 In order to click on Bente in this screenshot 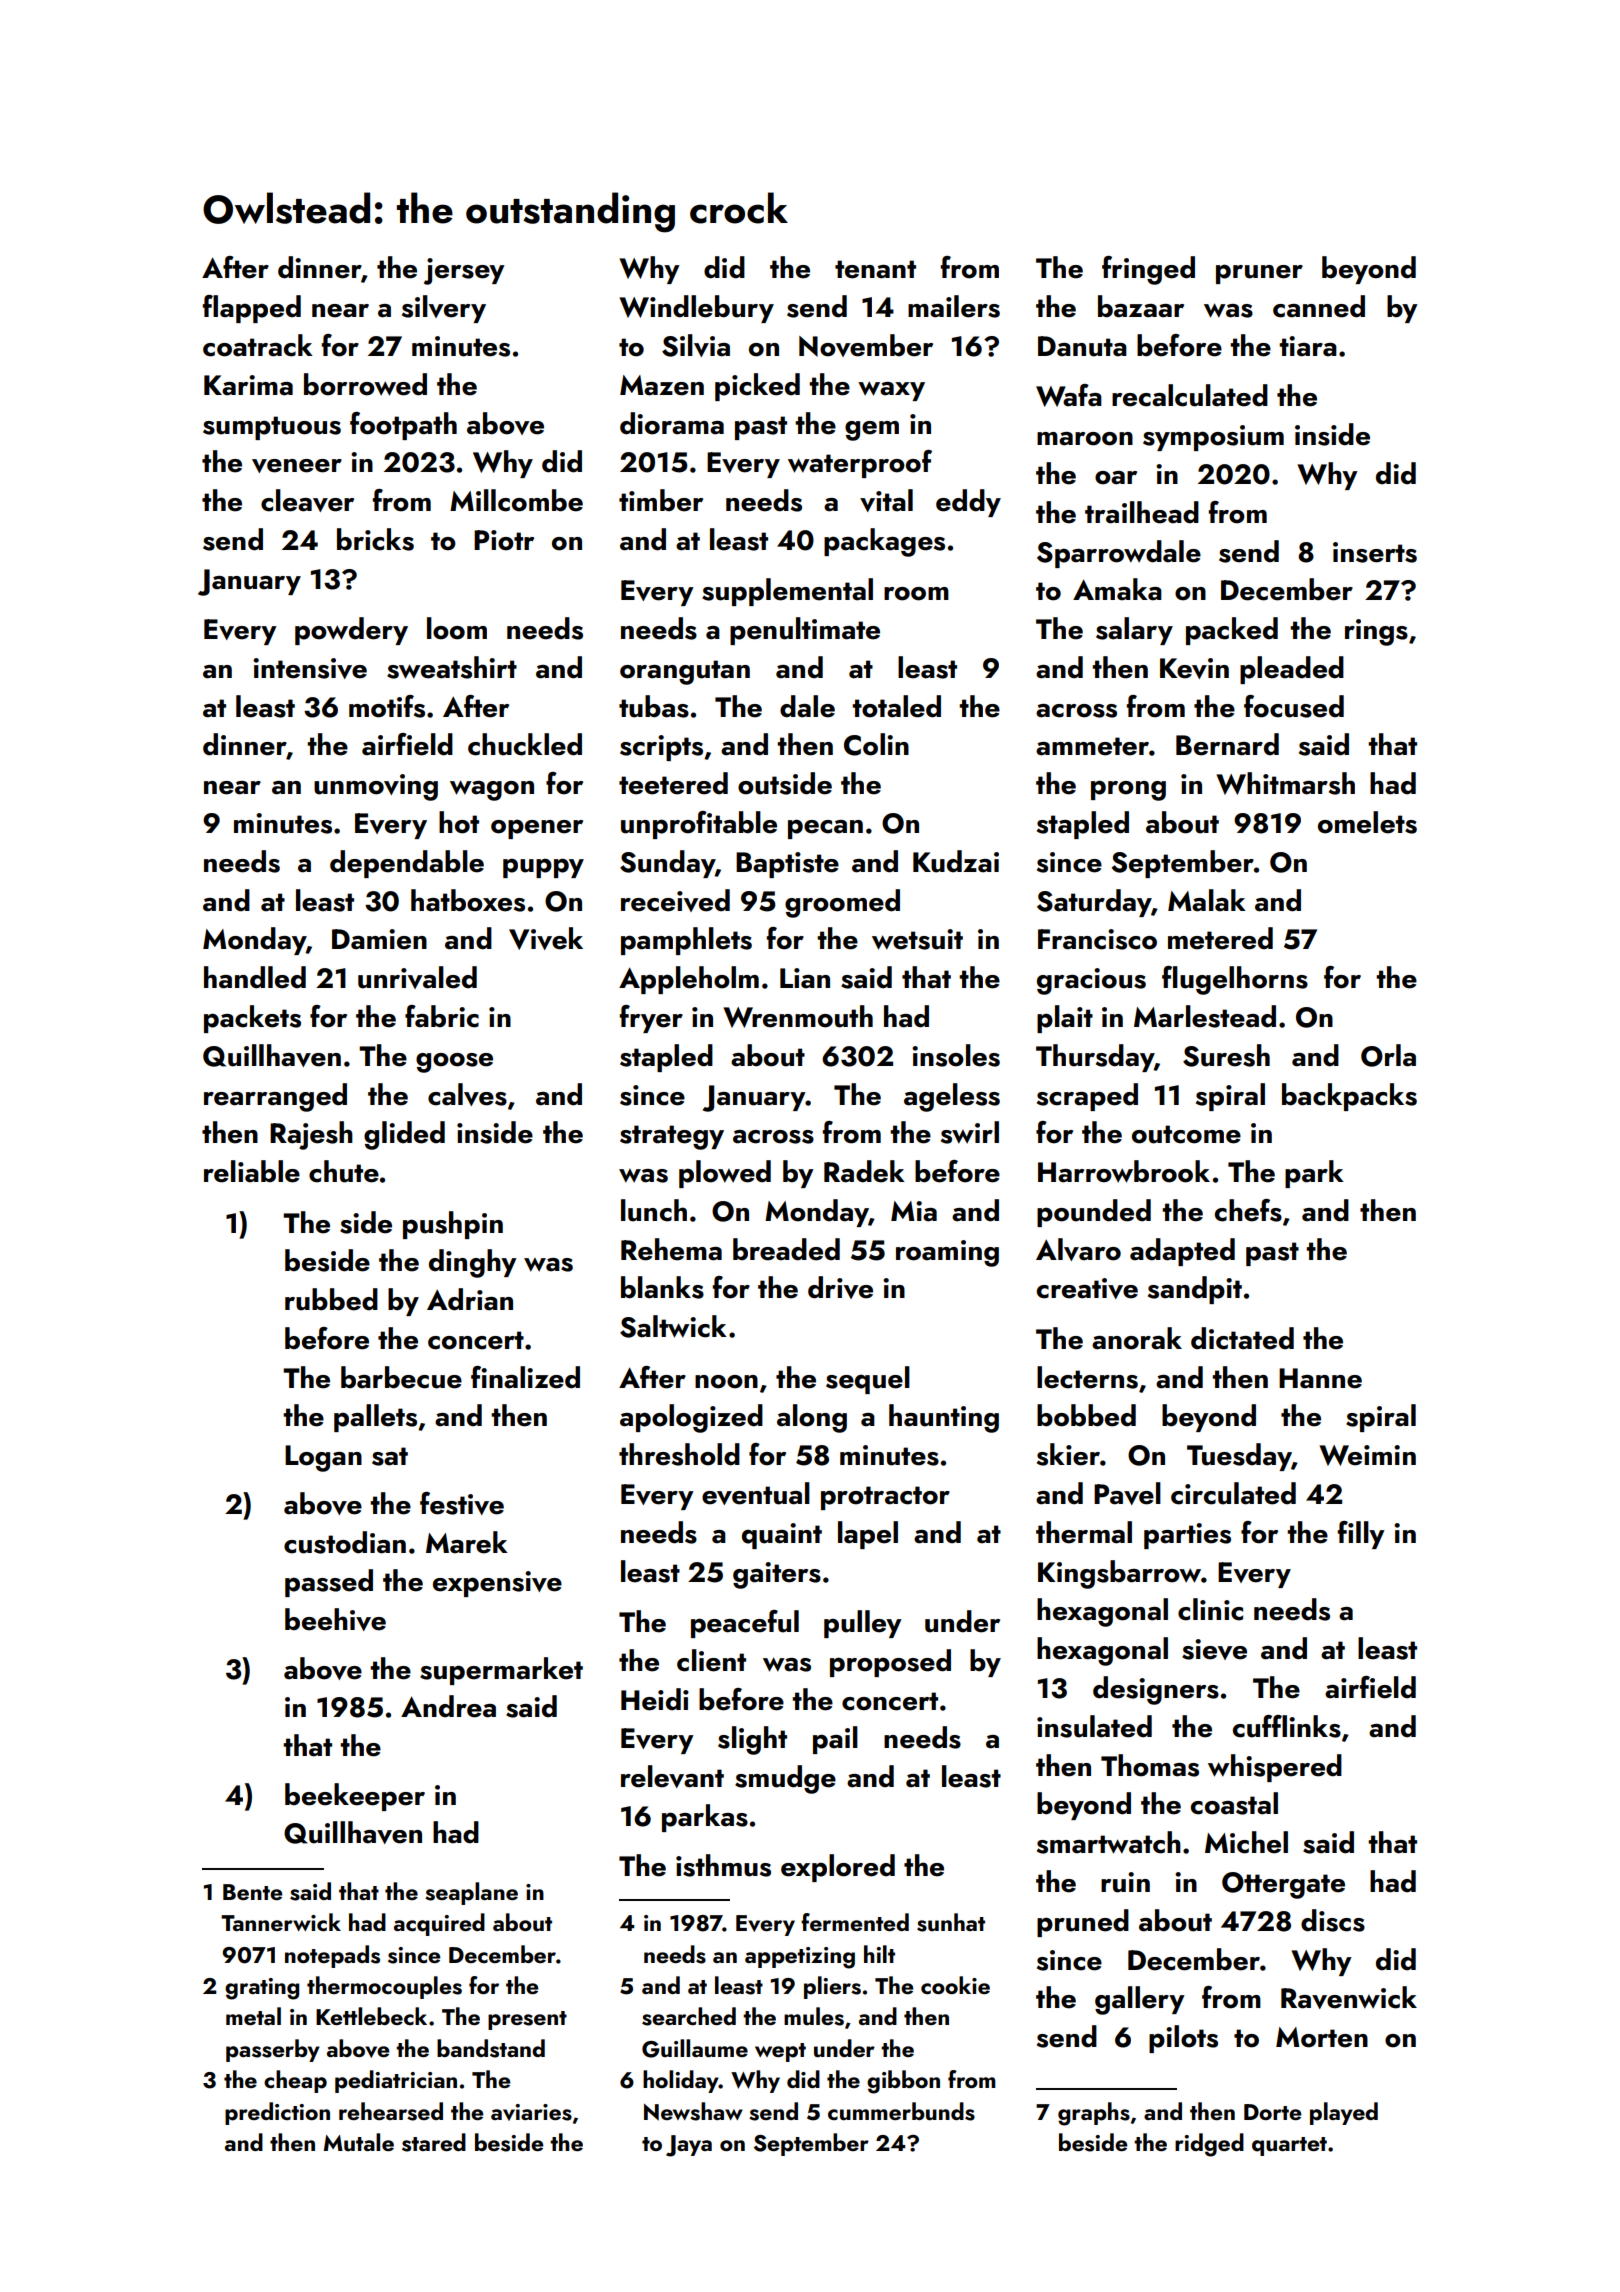, I will do `click(252, 1892)`.
